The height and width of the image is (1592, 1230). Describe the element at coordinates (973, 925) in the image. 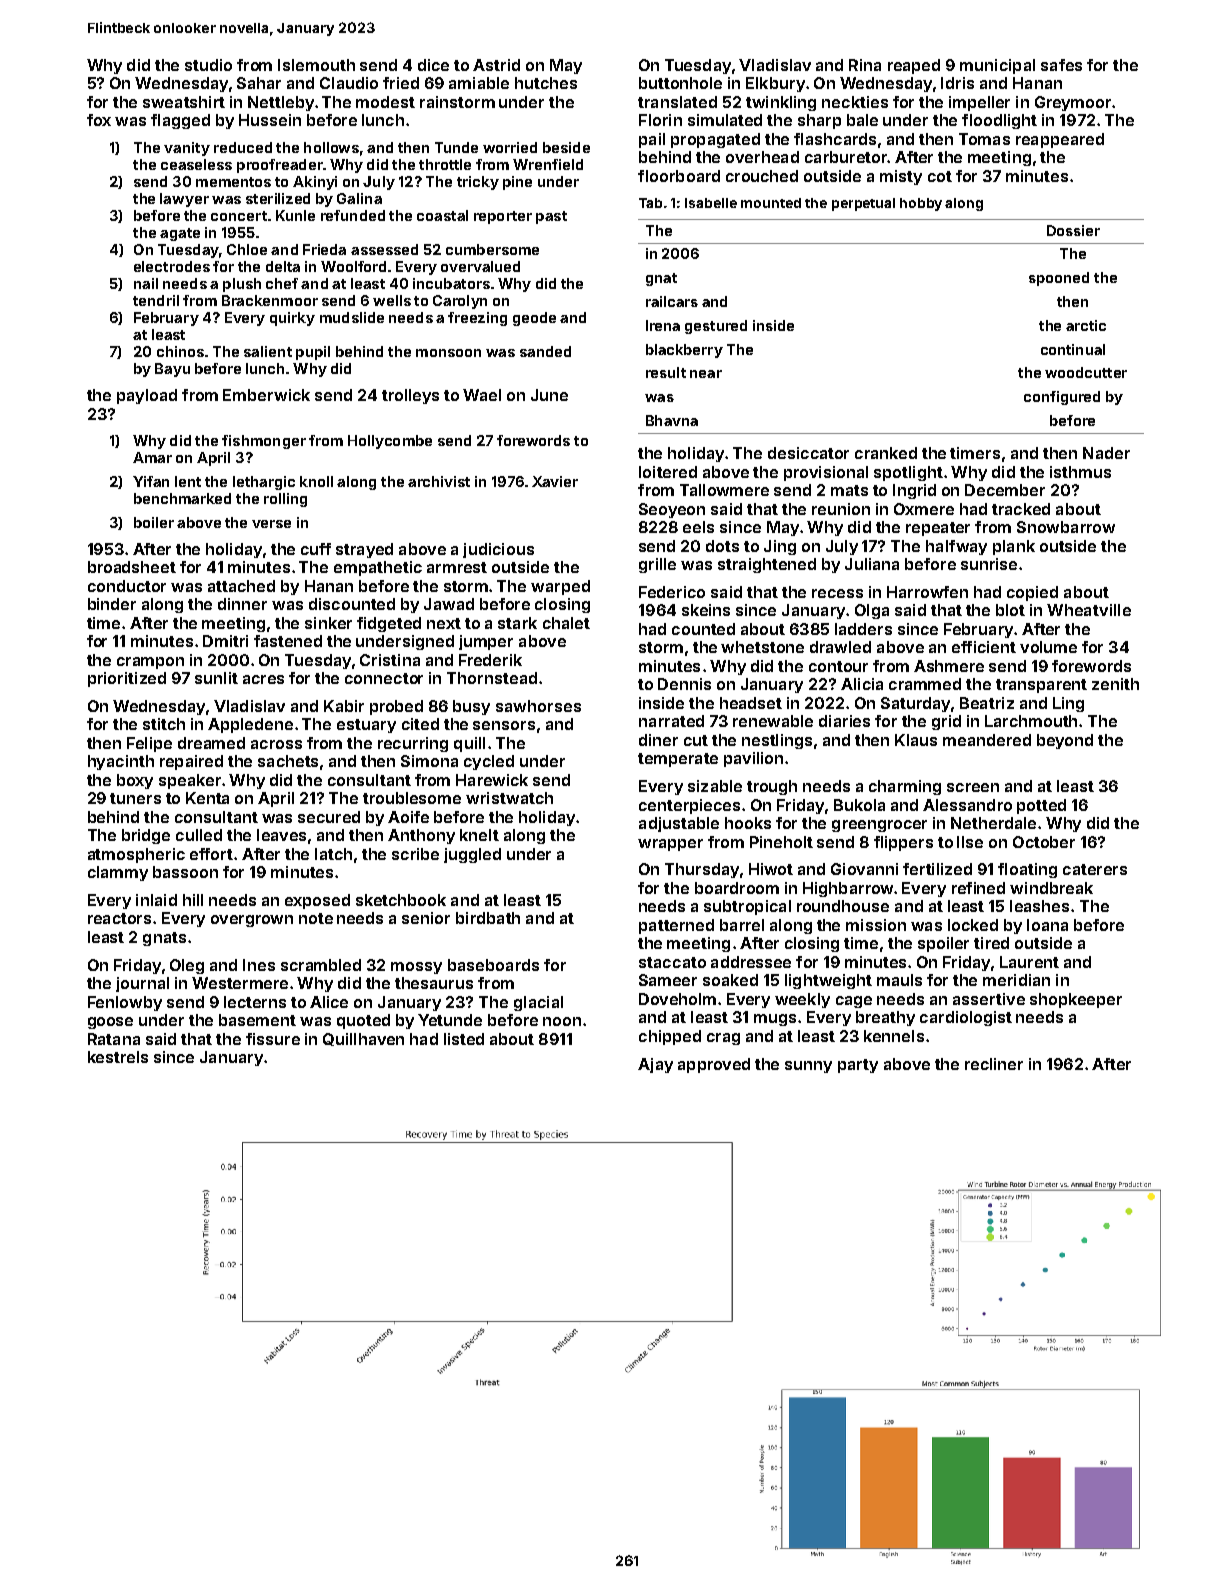

I see `locked` at that location.
